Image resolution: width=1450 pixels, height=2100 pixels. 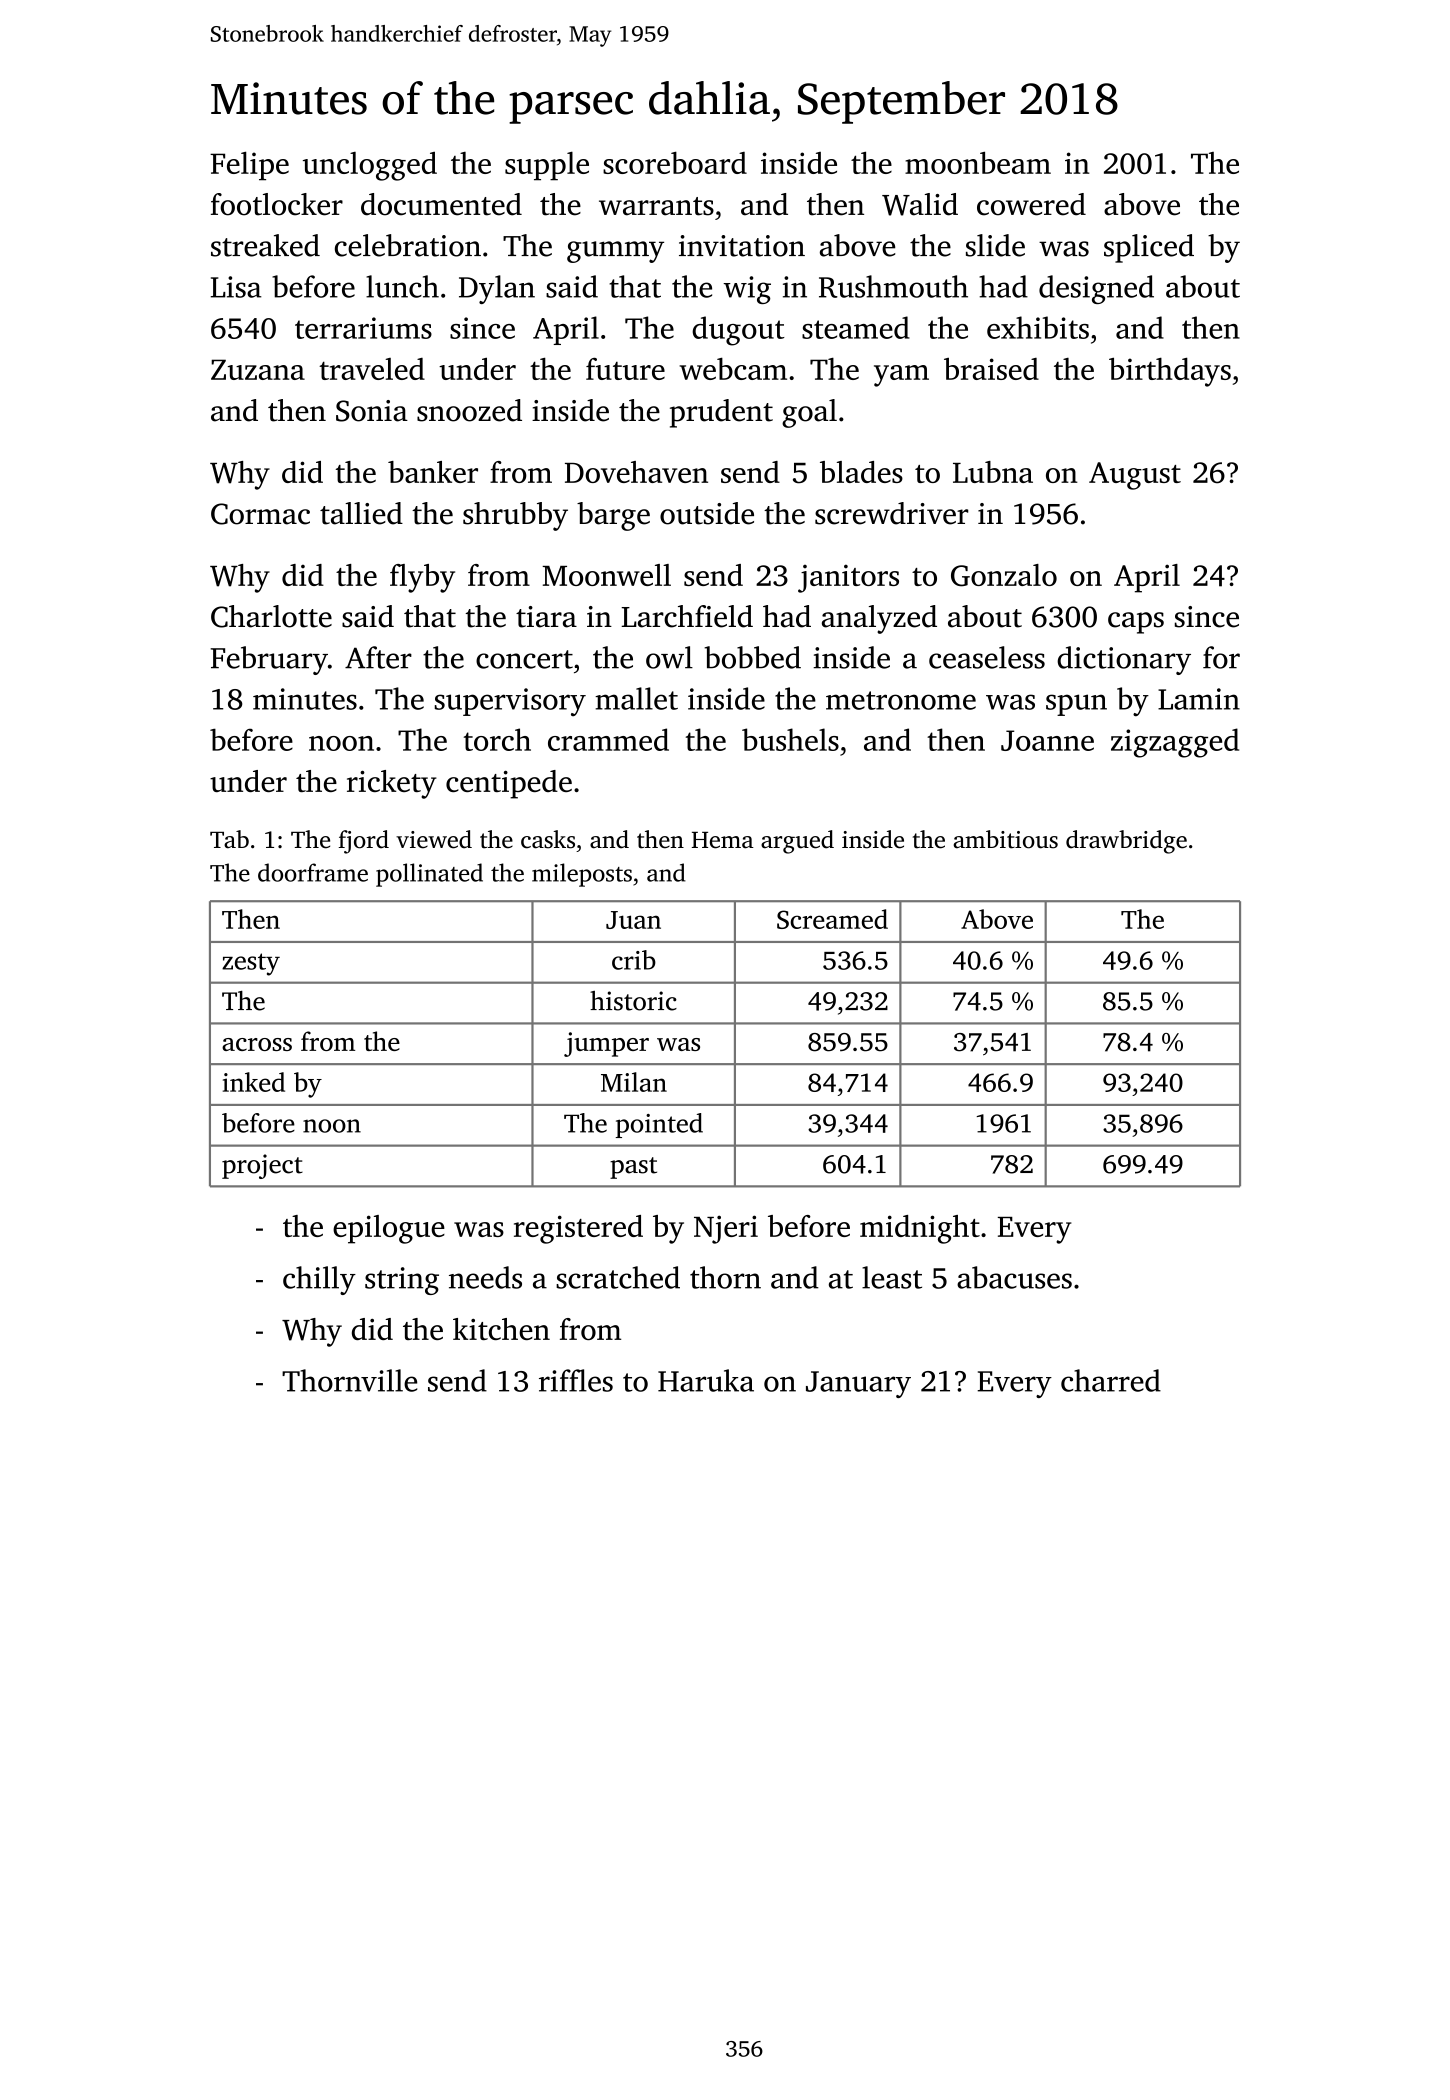 What do you see at coordinates (372, 369) in the screenshot?
I see `traveled` at bounding box center [372, 369].
